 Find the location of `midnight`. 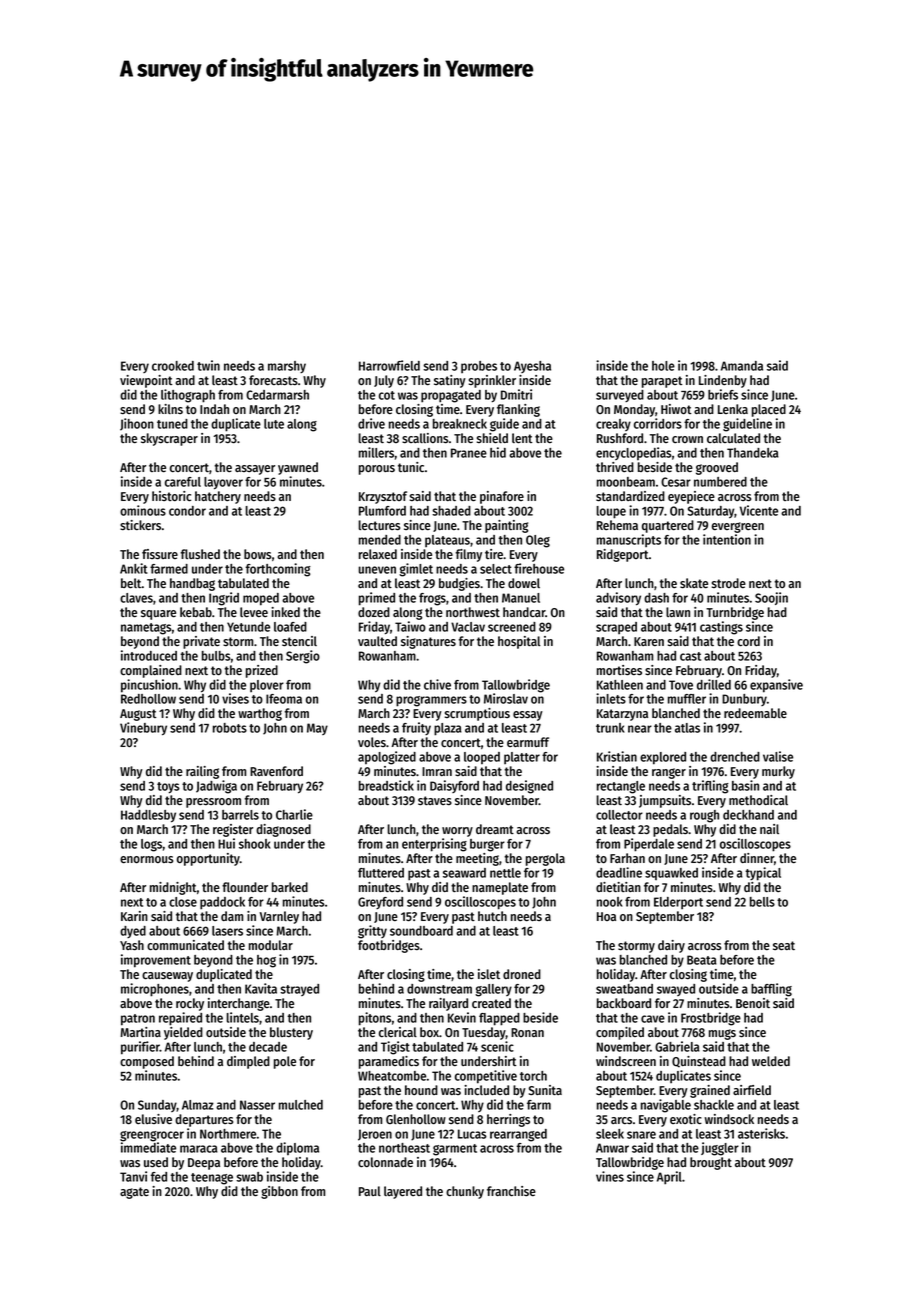

midnight is located at coordinates (173, 888).
